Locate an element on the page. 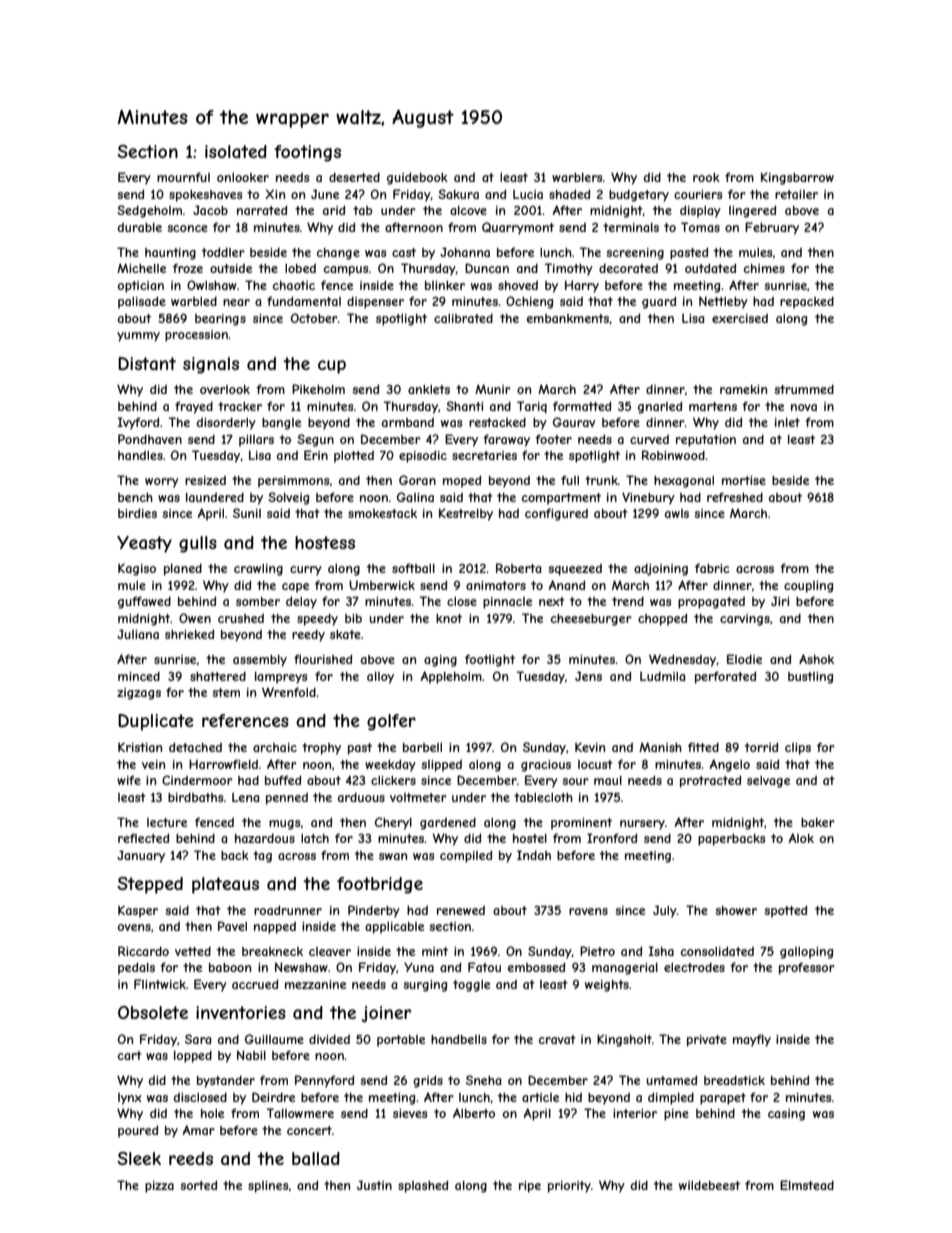 The width and height of the document is (952, 1233). minced is located at coordinates (139, 676).
